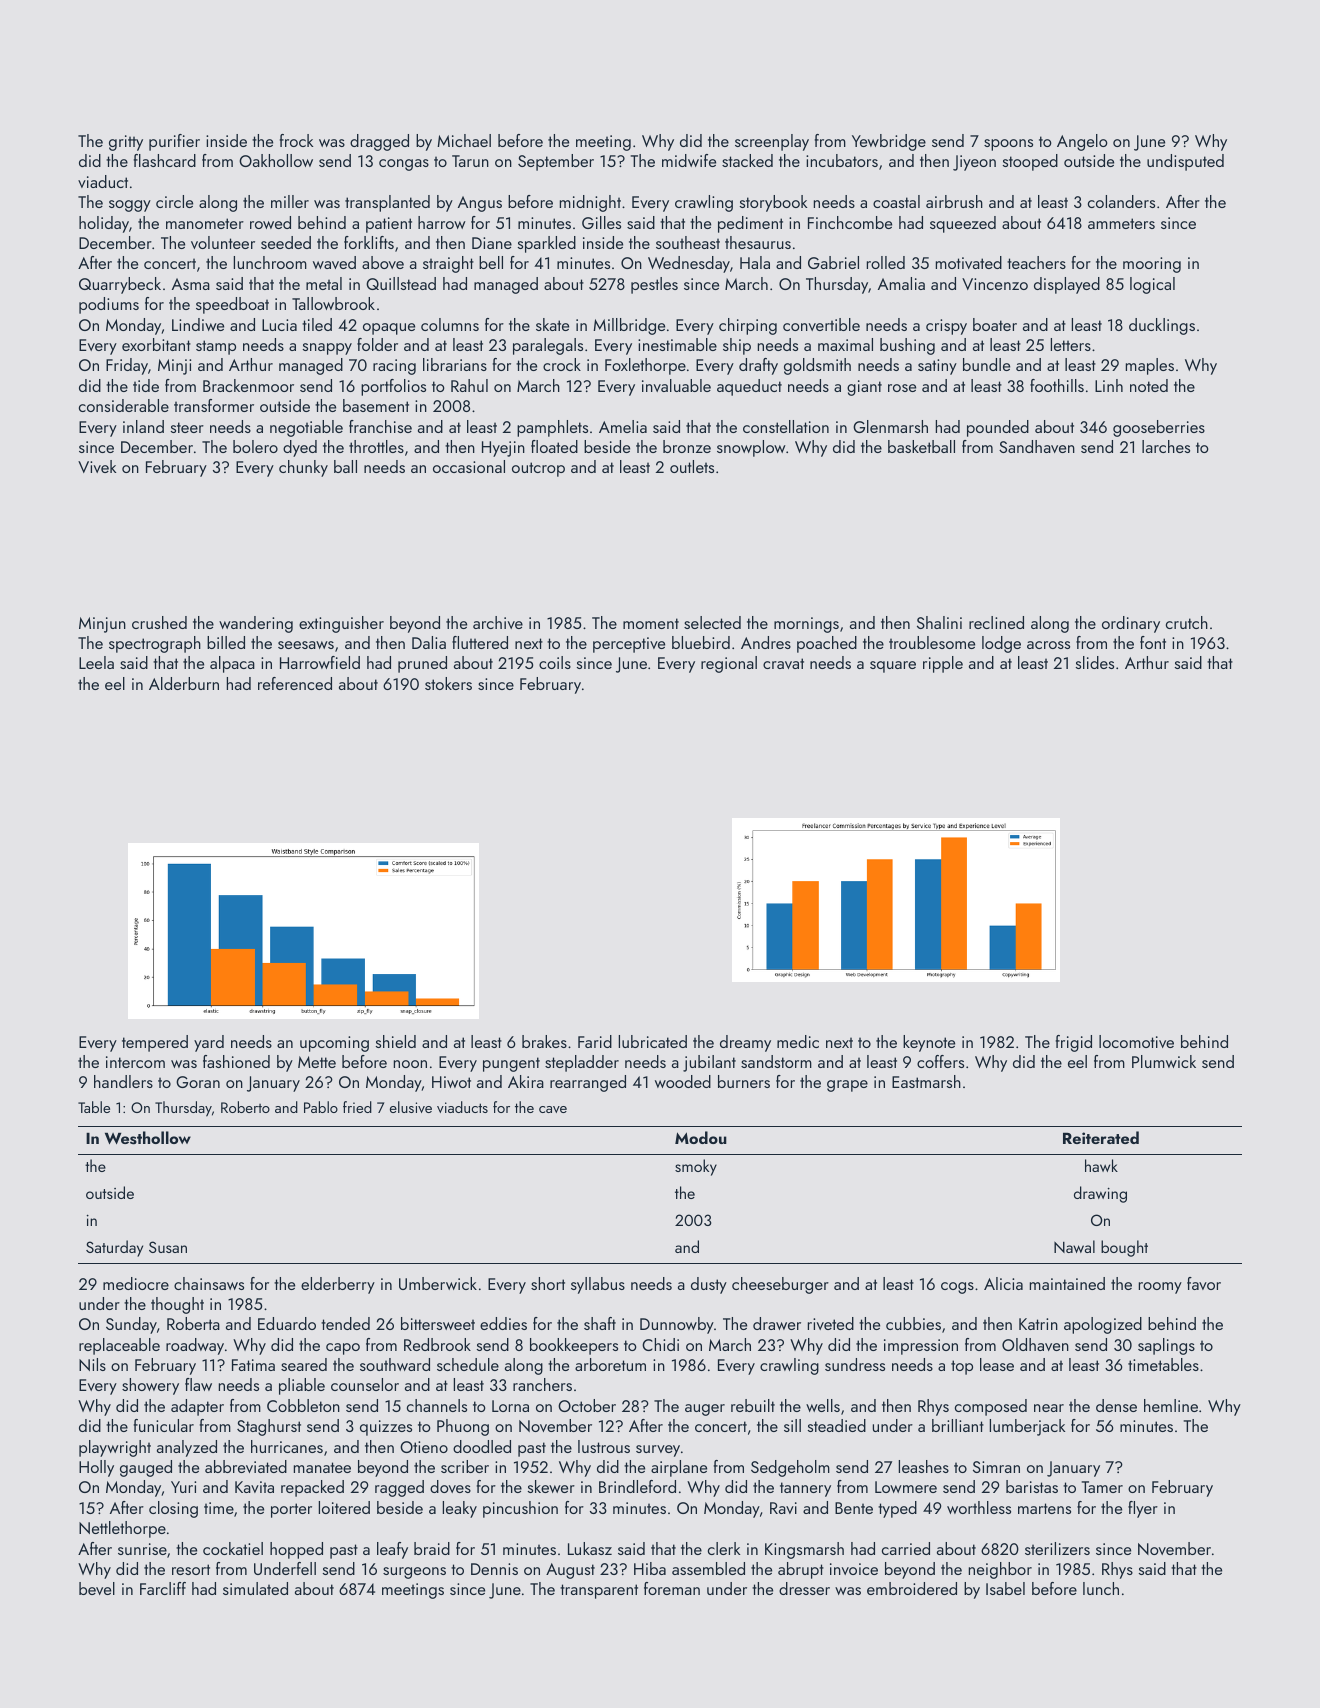 The height and width of the document is (1708, 1320). What do you see at coordinates (1124, 1248) in the document?
I see `bought` at bounding box center [1124, 1248].
